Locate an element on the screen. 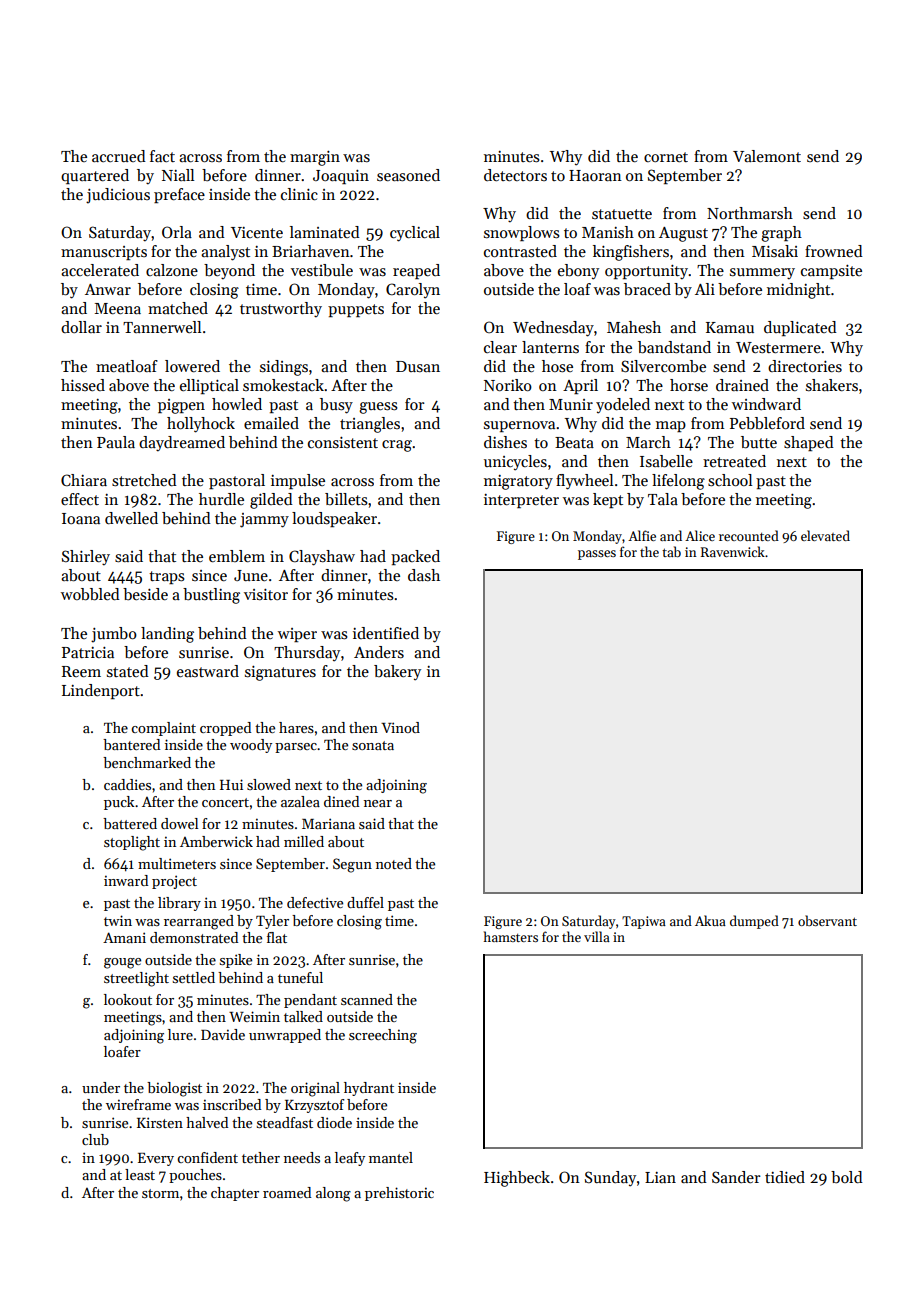  observant is located at coordinates (827, 920).
